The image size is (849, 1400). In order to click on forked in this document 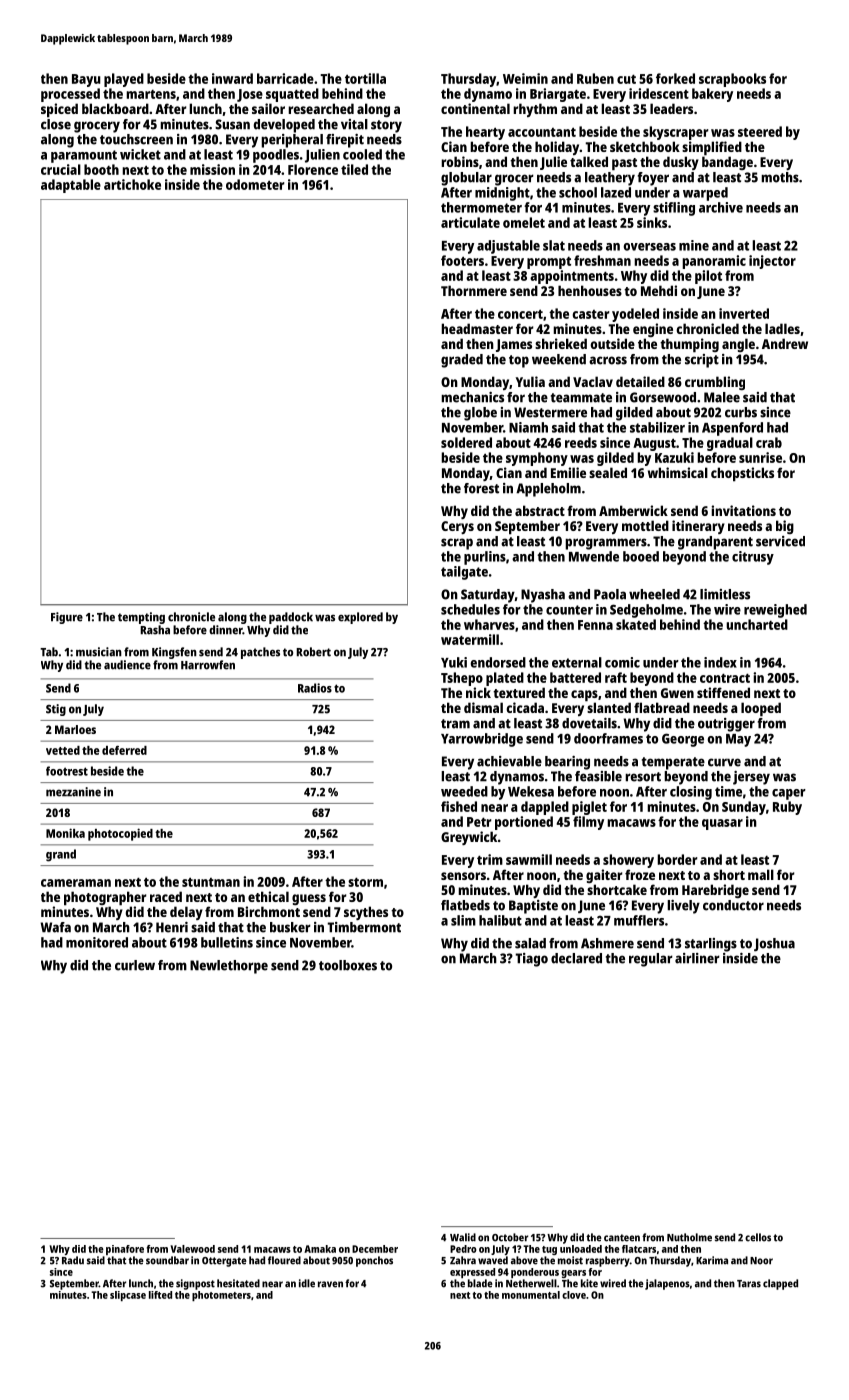, I will do `click(675, 78)`.
